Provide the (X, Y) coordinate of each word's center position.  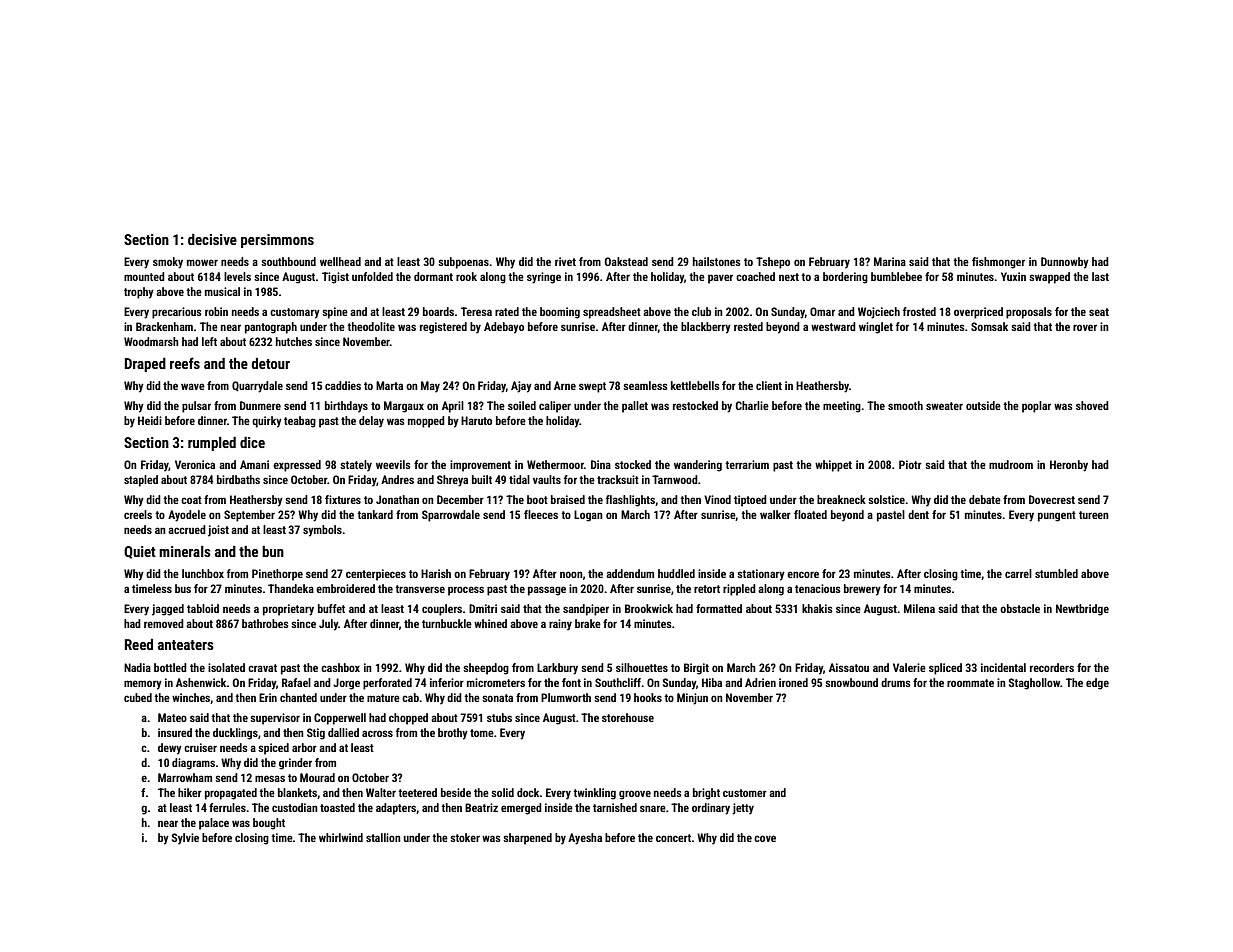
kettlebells (695, 385)
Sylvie (185, 839)
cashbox (340, 667)
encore (803, 574)
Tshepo (773, 263)
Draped (145, 365)
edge (1097, 684)
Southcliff (618, 682)
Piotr (910, 464)
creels (138, 514)
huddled (676, 573)
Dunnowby (1065, 263)
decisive (212, 239)
